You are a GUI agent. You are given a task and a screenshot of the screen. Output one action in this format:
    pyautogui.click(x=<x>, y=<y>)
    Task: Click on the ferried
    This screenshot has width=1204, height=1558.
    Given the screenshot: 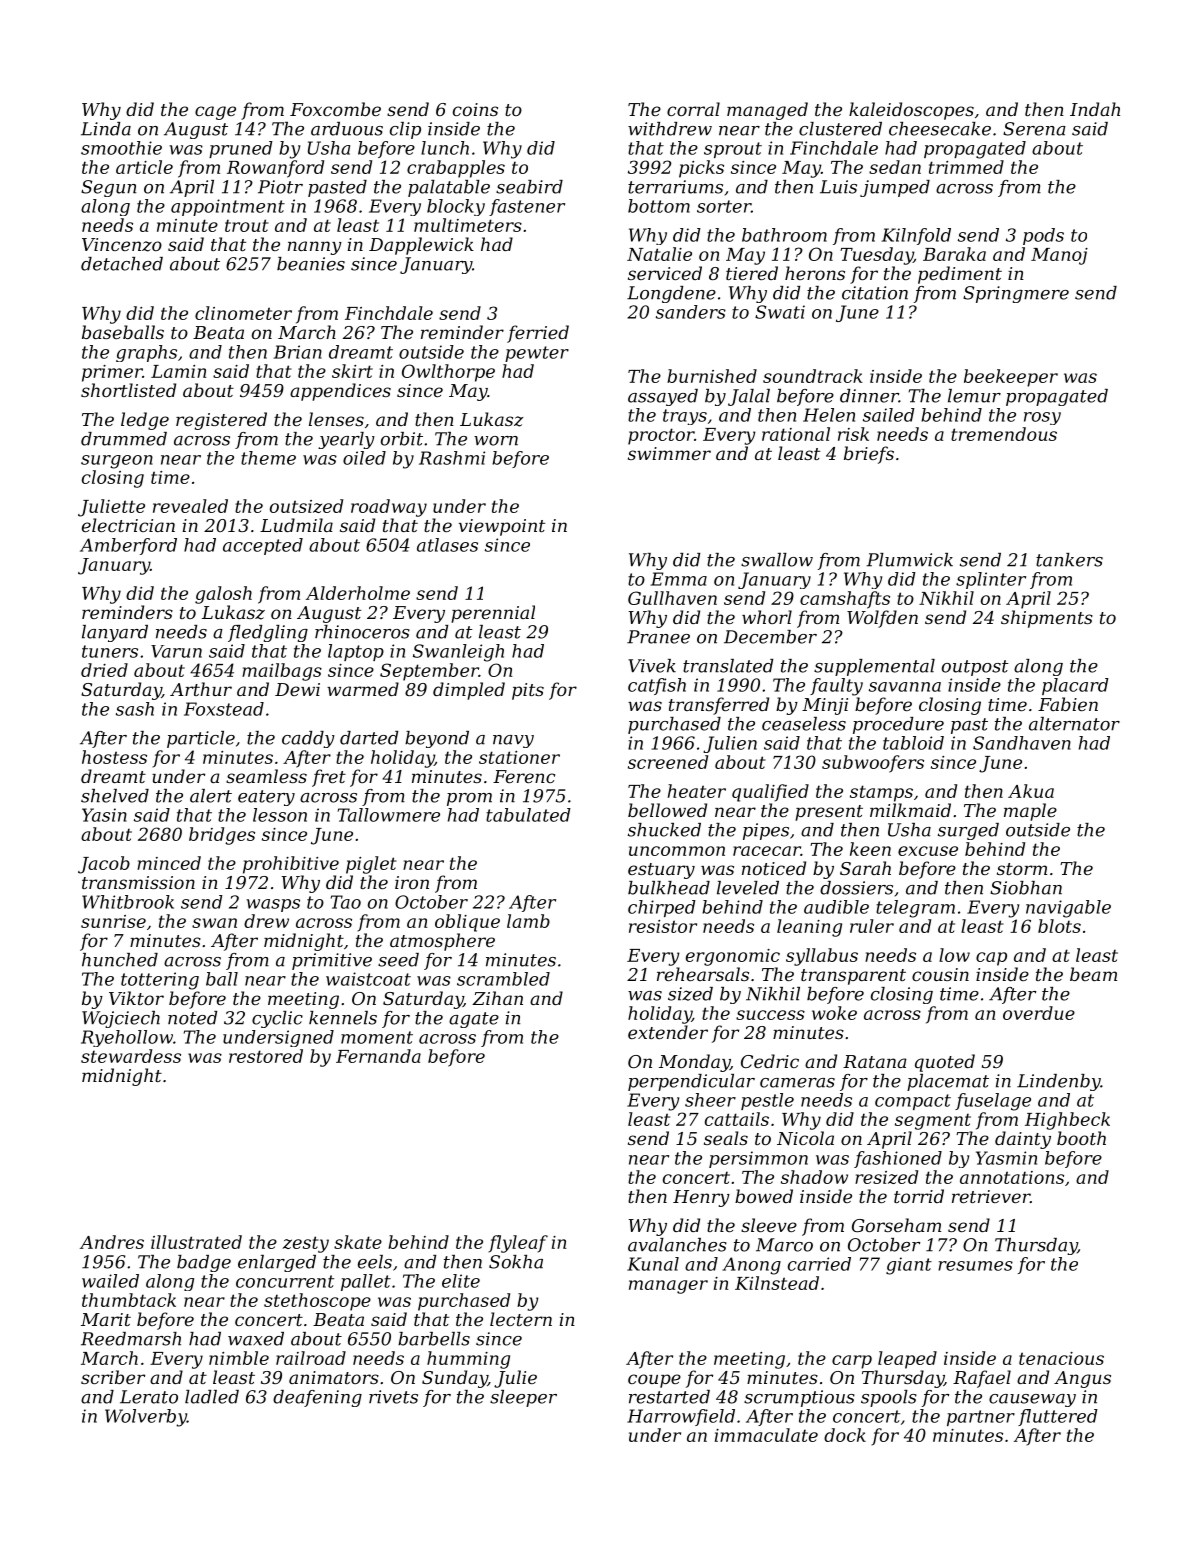 What is the action you would take?
    pyautogui.click(x=538, y=334)
